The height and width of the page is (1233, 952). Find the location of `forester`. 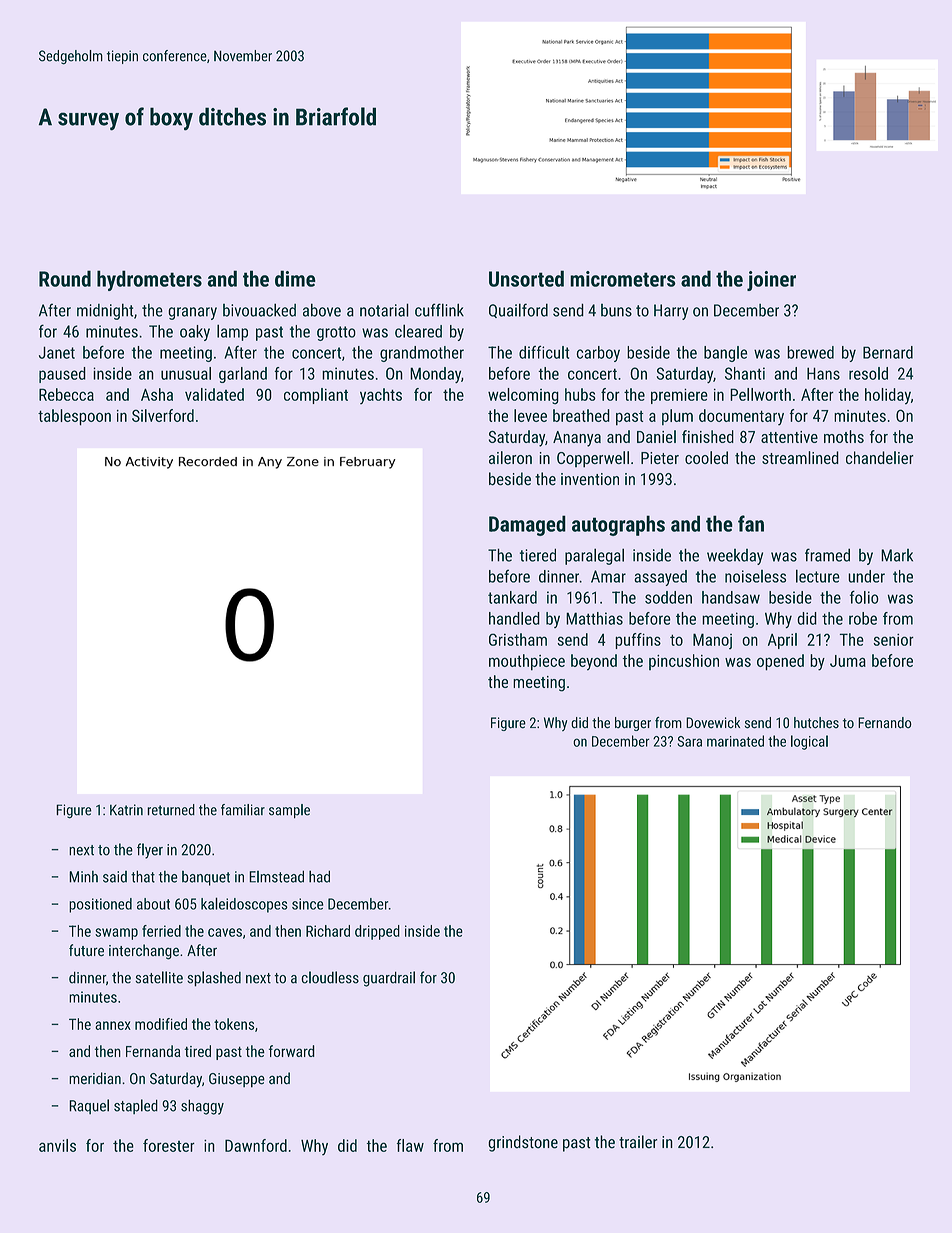

forester is located at coordinates (169, 1145).
